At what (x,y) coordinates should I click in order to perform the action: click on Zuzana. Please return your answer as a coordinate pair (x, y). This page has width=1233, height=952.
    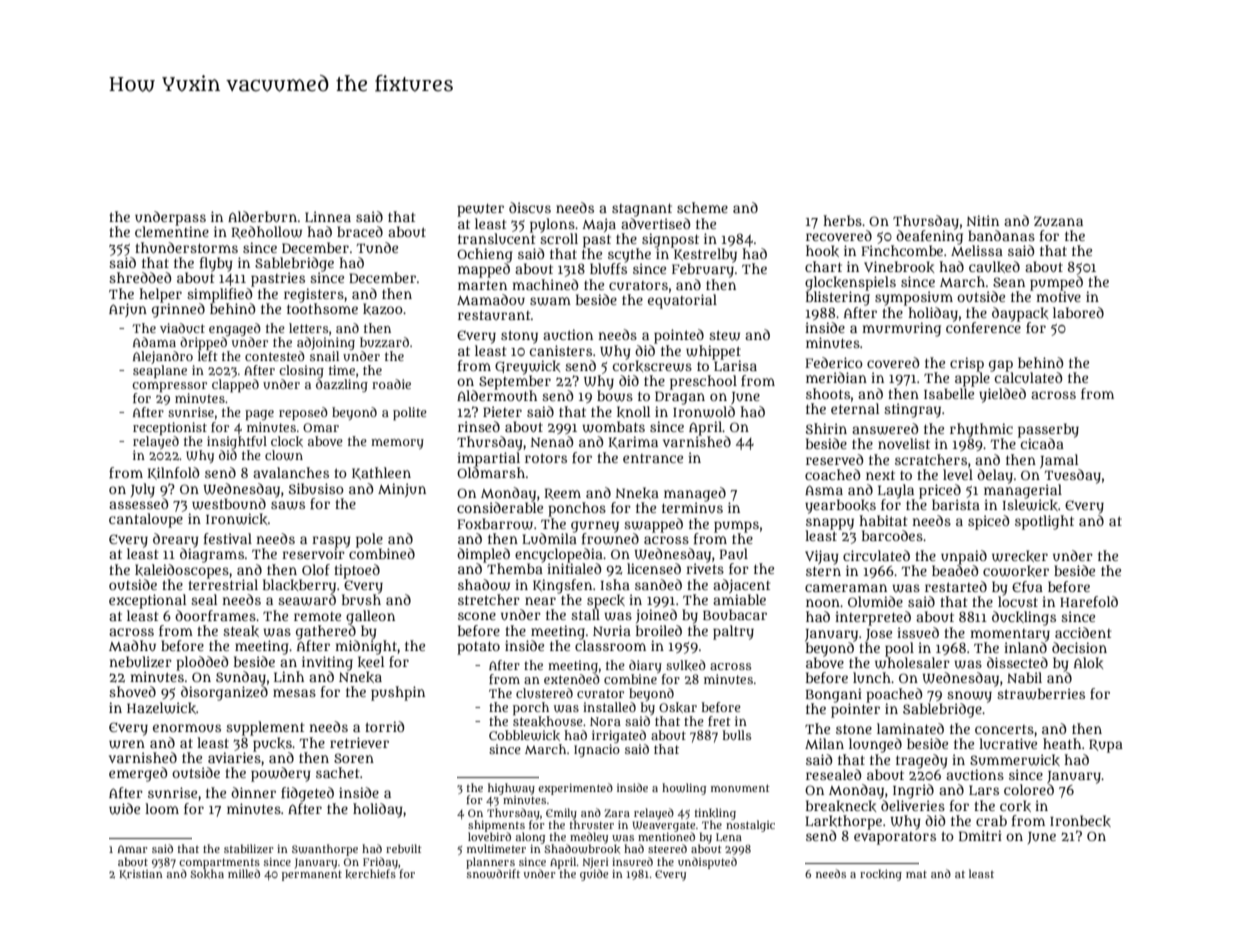
    Looking at the image, I should click on (1058, 221).
